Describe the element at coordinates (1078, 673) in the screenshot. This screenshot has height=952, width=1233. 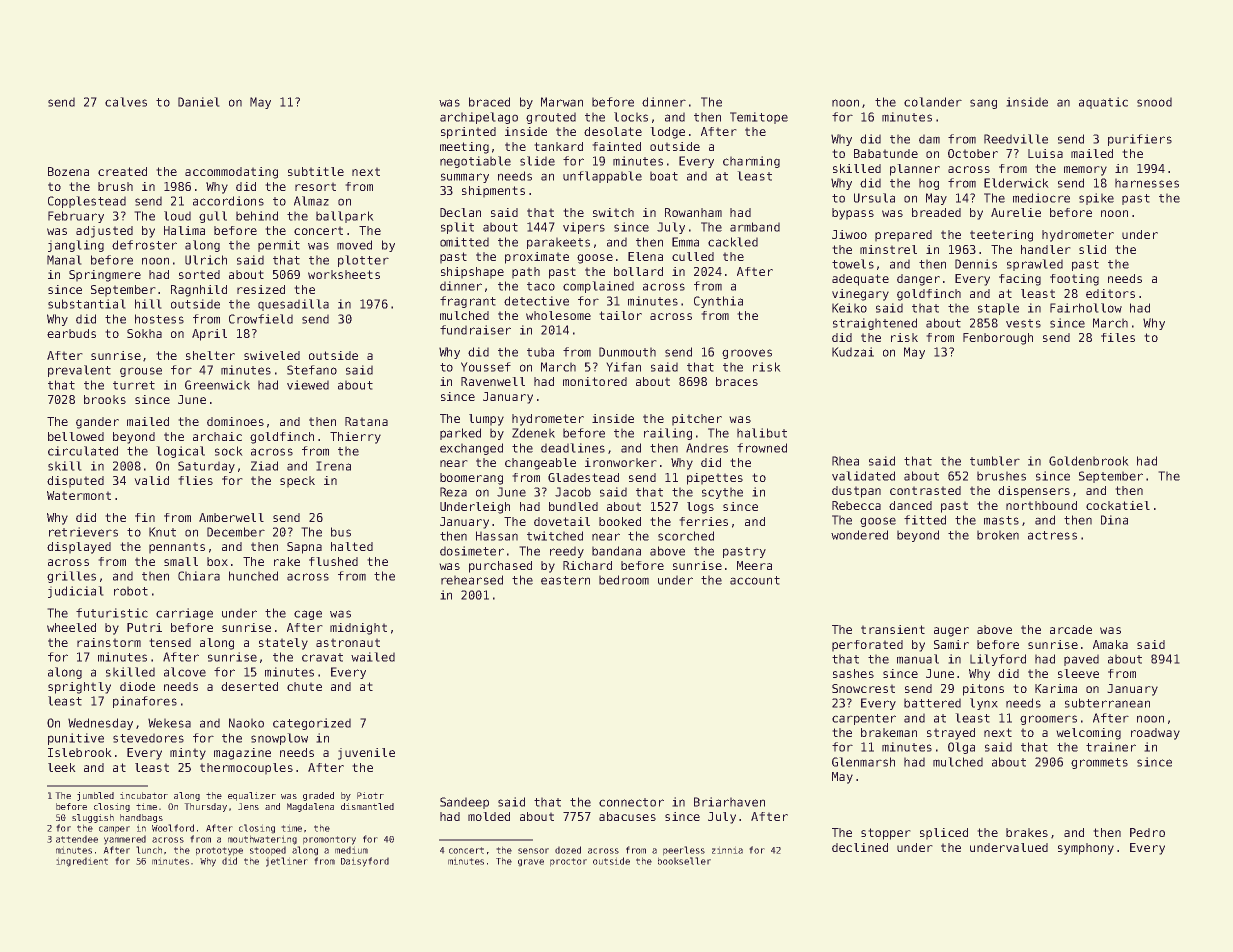
I see `sleeve` at that location.
